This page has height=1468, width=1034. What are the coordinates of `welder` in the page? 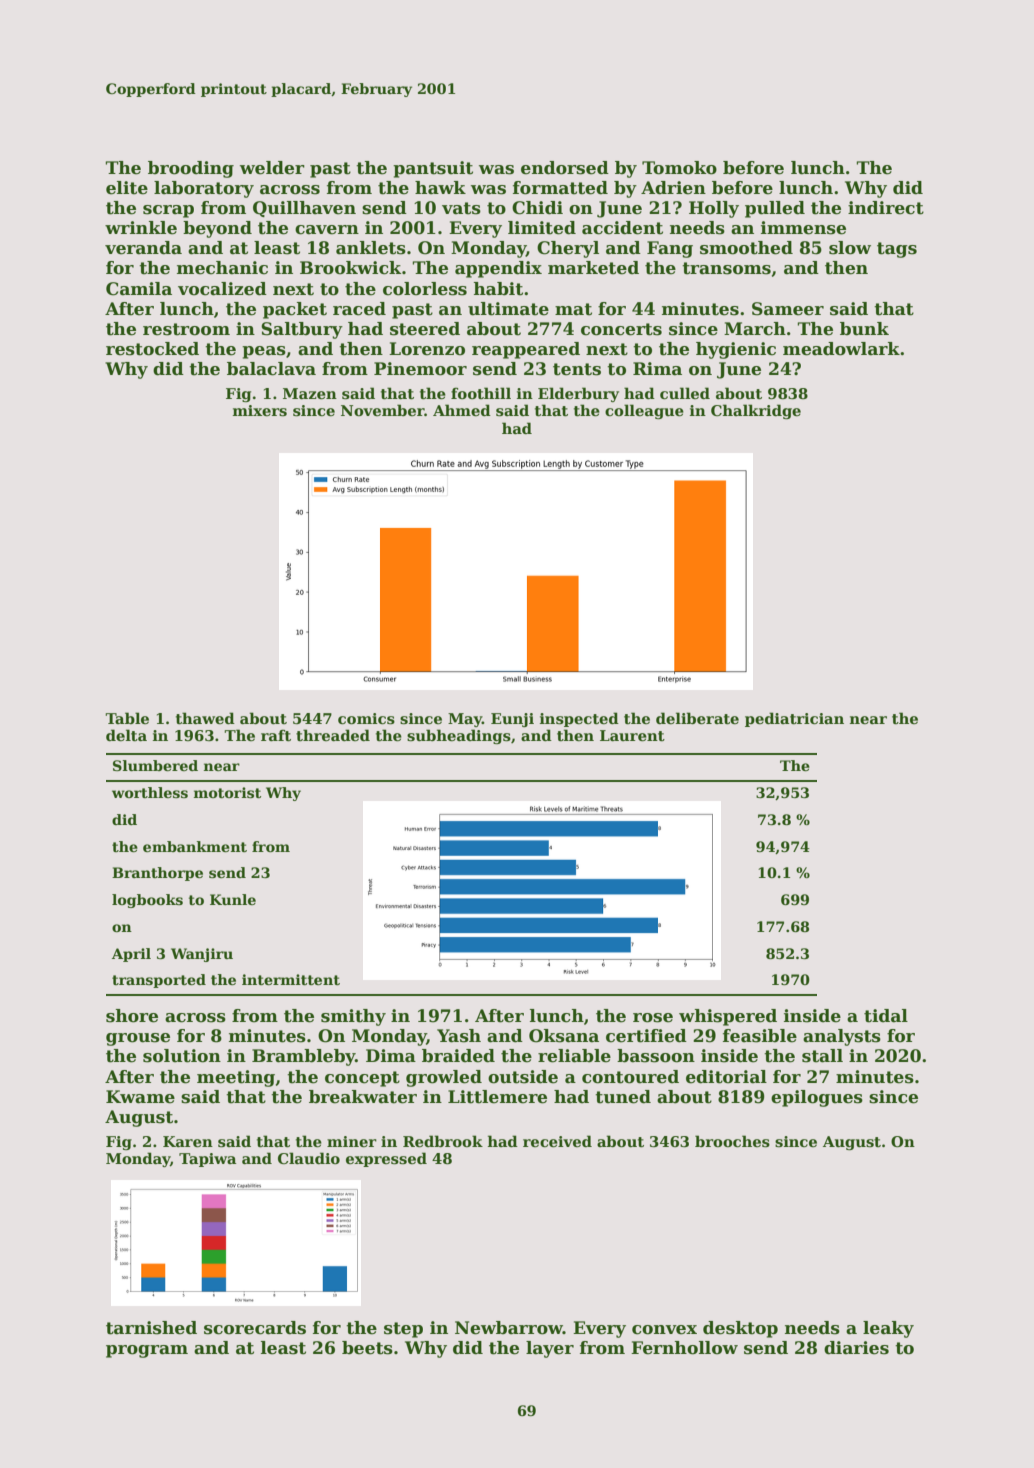 It's located at (272, 168).
